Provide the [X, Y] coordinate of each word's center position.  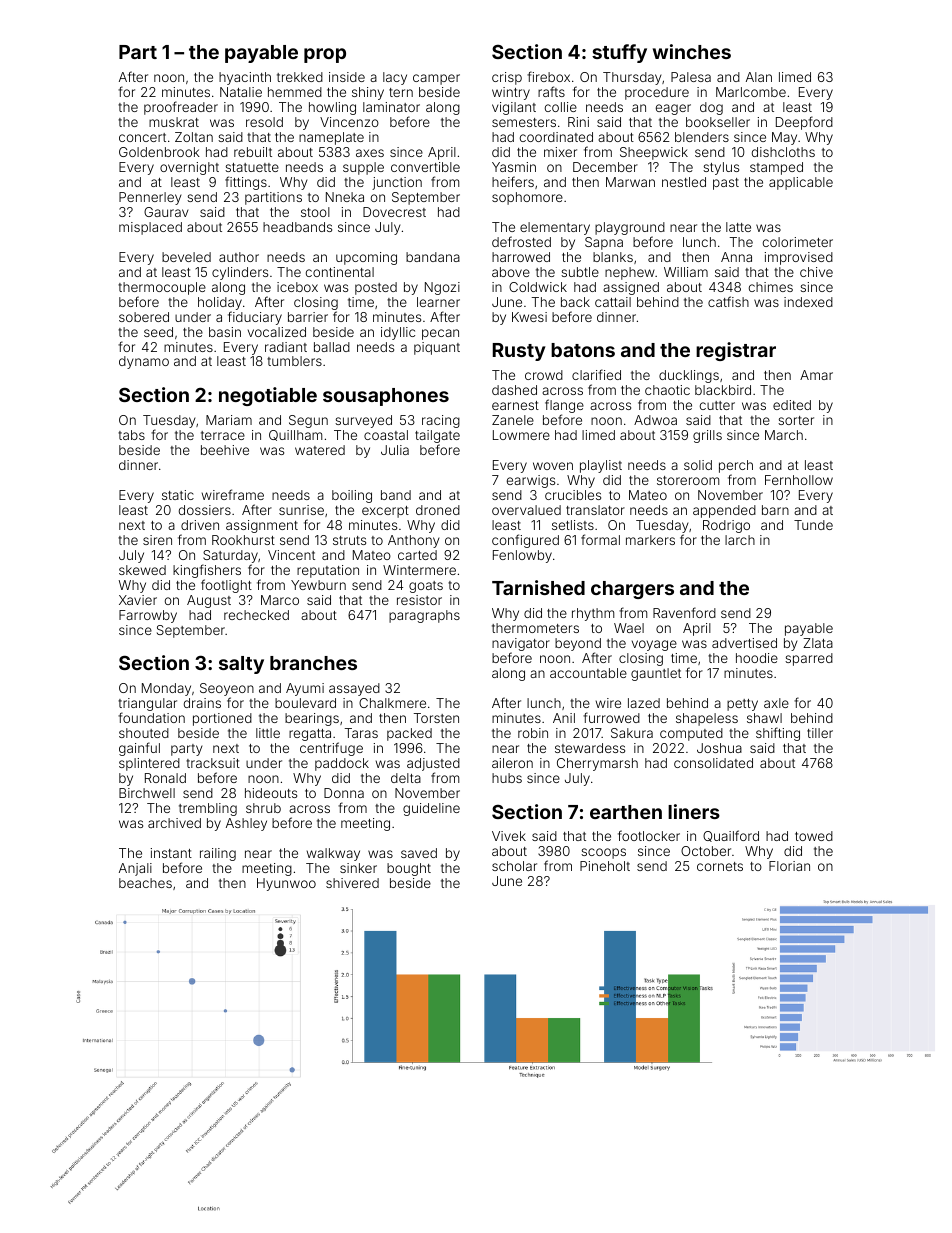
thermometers [535, 628]
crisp [507, 78]
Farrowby [148, 616]
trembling [208, 809]
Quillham [295, 435]
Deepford [804, 123]
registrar [736, 351]
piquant [437, 348]
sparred [809, 659]
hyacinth [245, 78]
